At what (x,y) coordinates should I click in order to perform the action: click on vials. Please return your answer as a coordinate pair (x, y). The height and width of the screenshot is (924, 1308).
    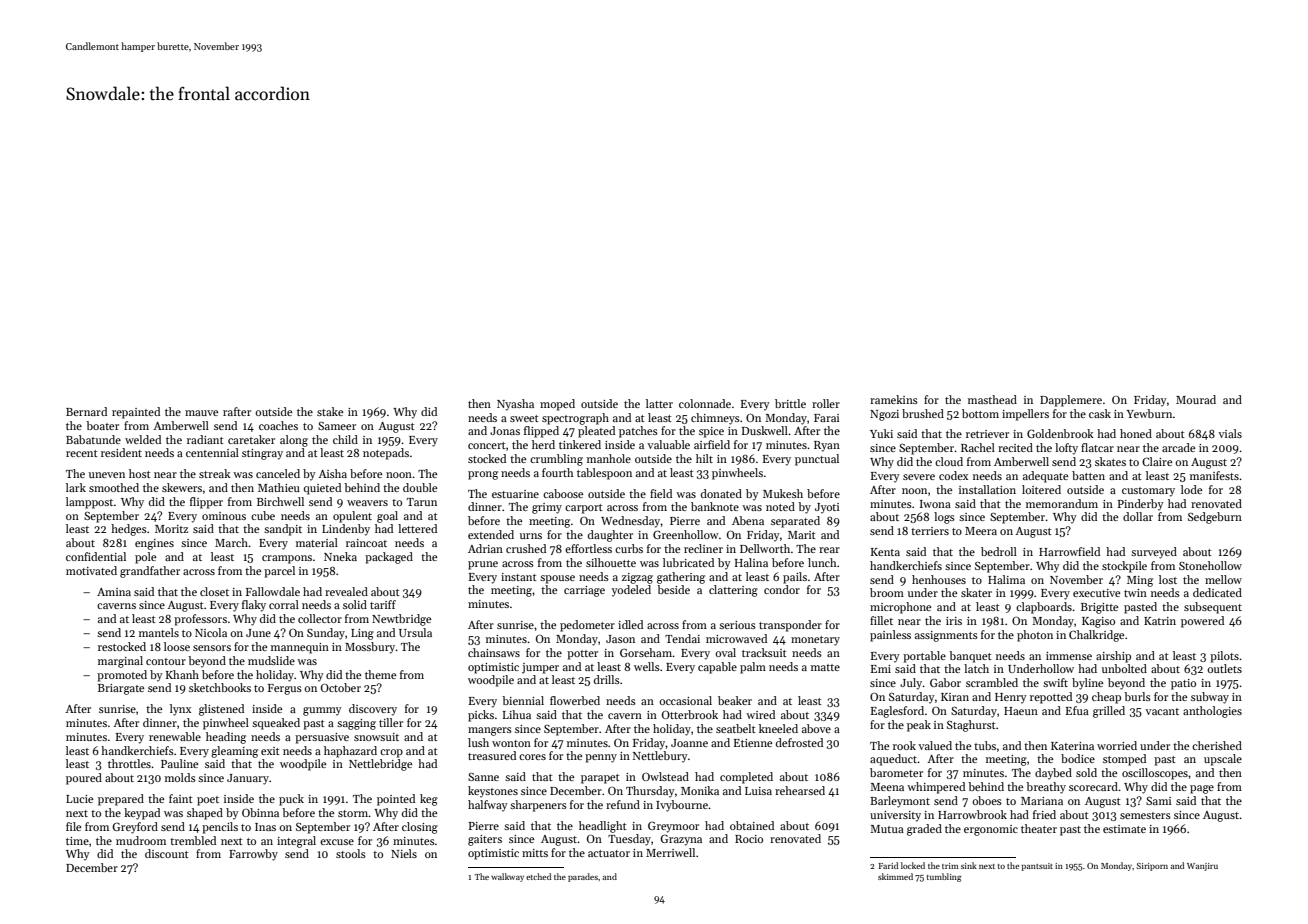
    Looking at the image, I should click on (1230, 433).
